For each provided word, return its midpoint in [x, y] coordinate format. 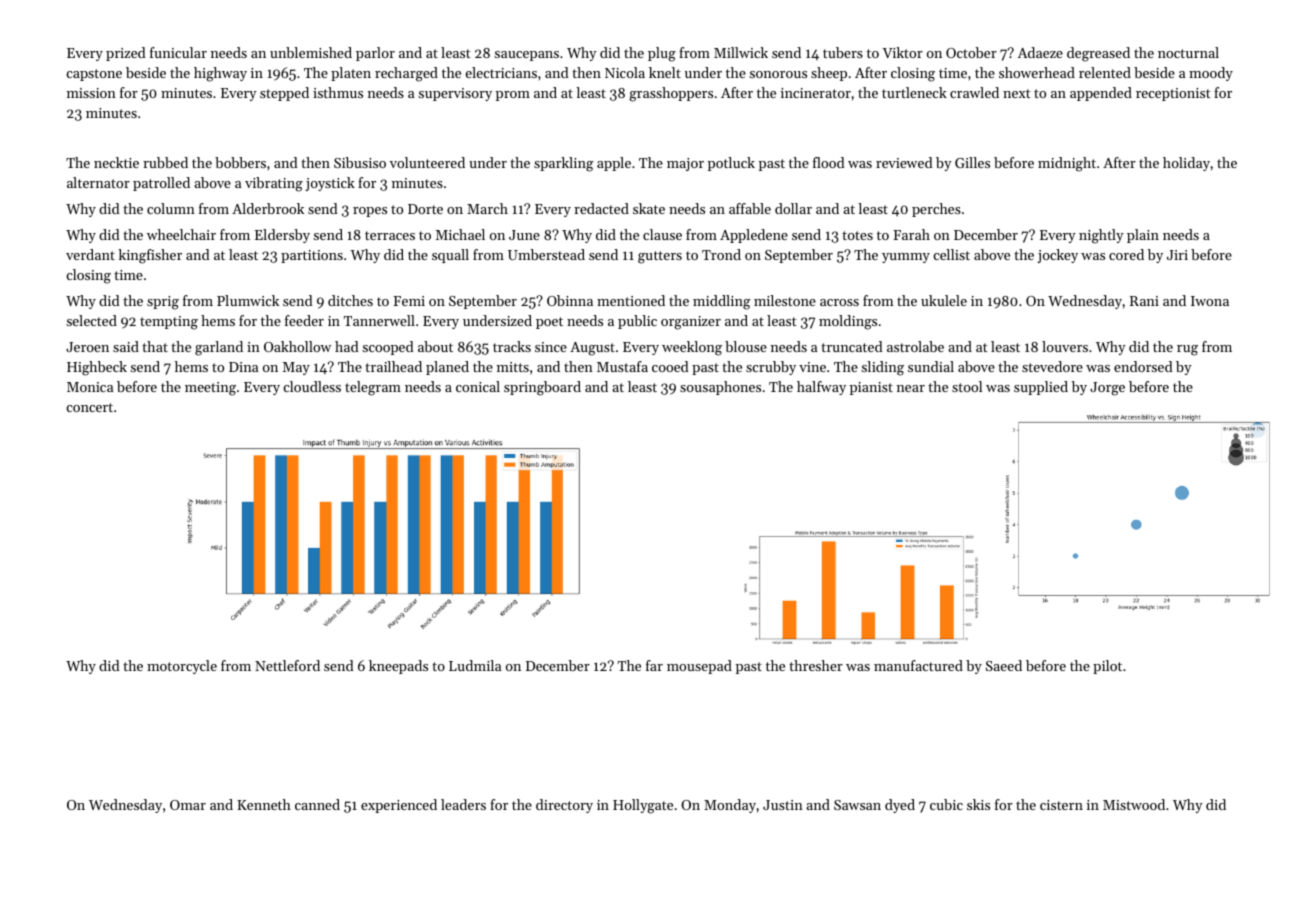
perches [936, 210]
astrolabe [915, 346]
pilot [1107, 667]
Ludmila [475, 665]
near [911, 388]
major [685, 164]
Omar [188, 805]
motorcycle [182, 667]
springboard [542, 388]
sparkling [563, 164]
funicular [178, 52]
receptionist [1173, 94]
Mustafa [622, 366]
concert [90, 407]
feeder [304, 320]
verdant [90, 254]
